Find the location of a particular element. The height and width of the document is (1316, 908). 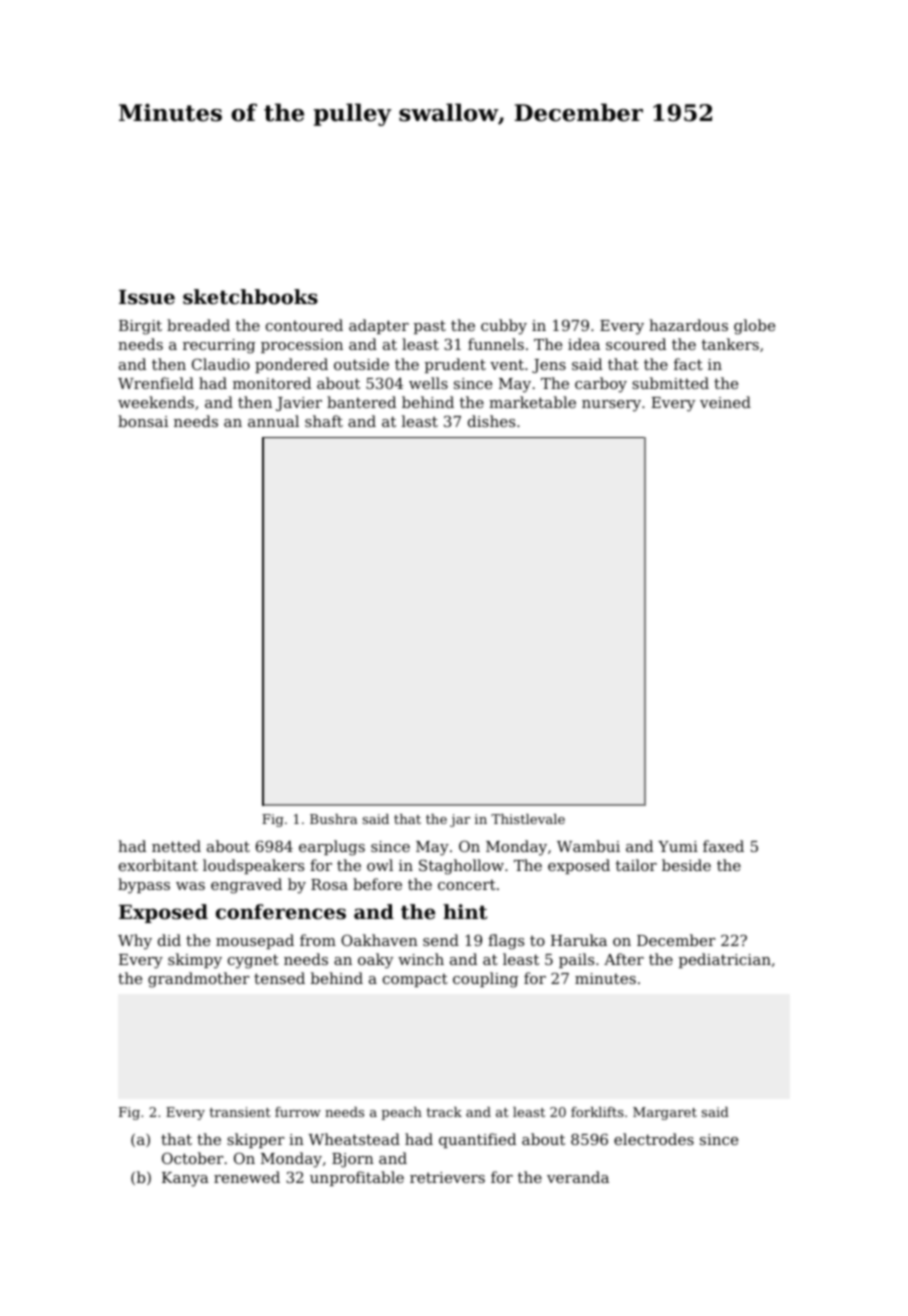

netted is located at coordinates (176, 846).
